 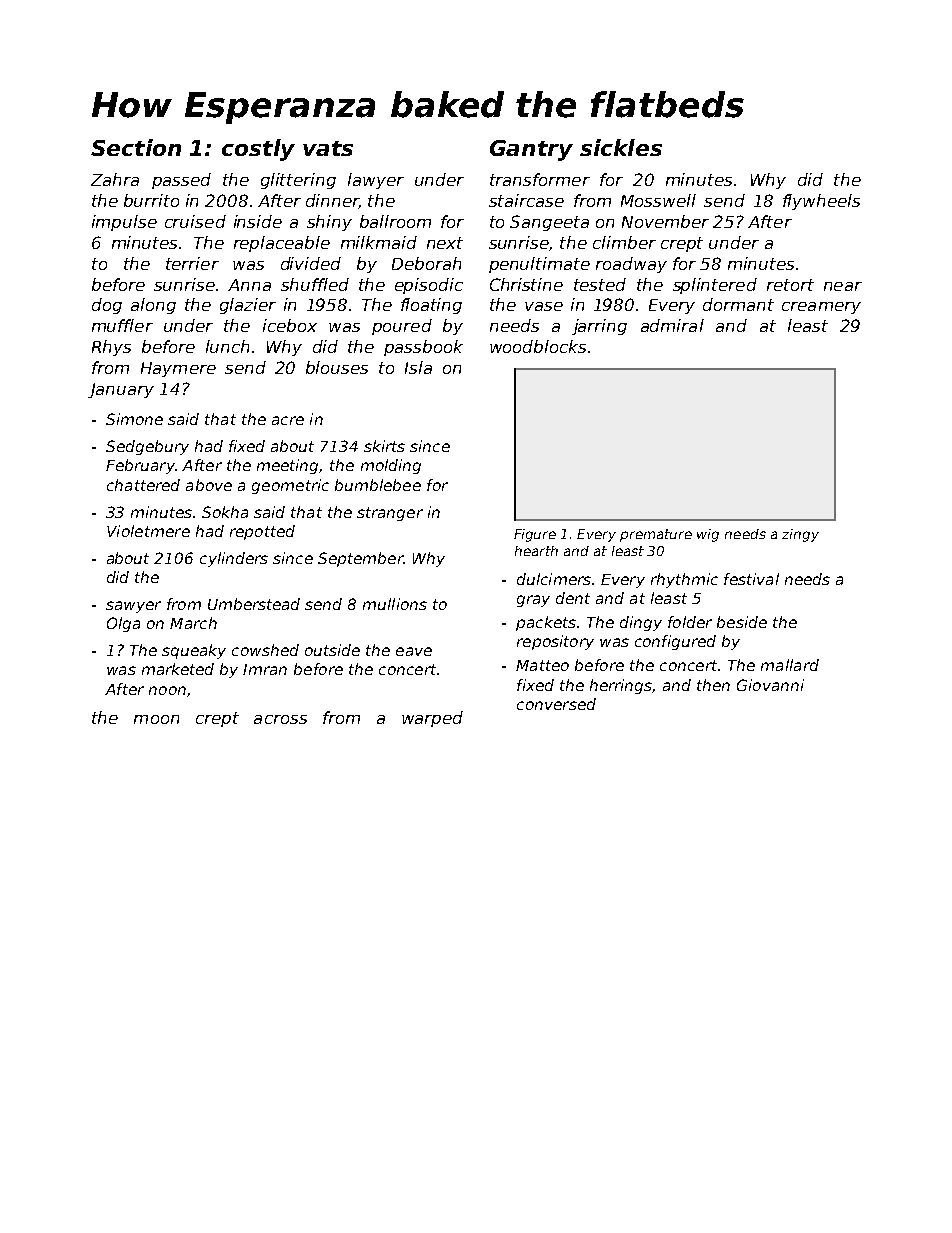 I want to click on then, so click(x=713, y=685).
